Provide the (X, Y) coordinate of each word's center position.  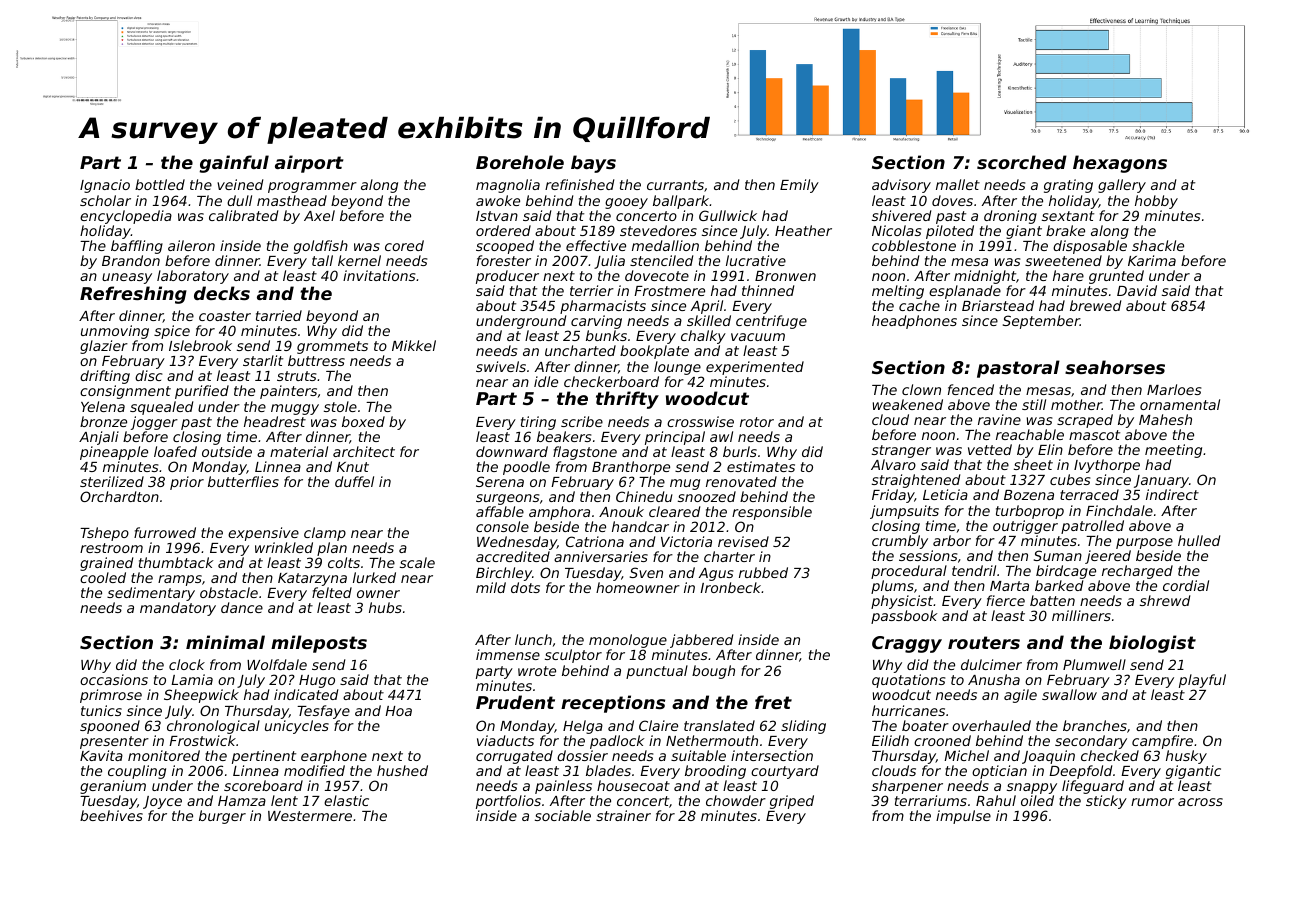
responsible (772, 513)
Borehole (520, 162)
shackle (1158, 245)
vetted (990, 449)
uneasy (127, 278)
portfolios (508, 802)
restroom (111, 548)
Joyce (162, 802)
